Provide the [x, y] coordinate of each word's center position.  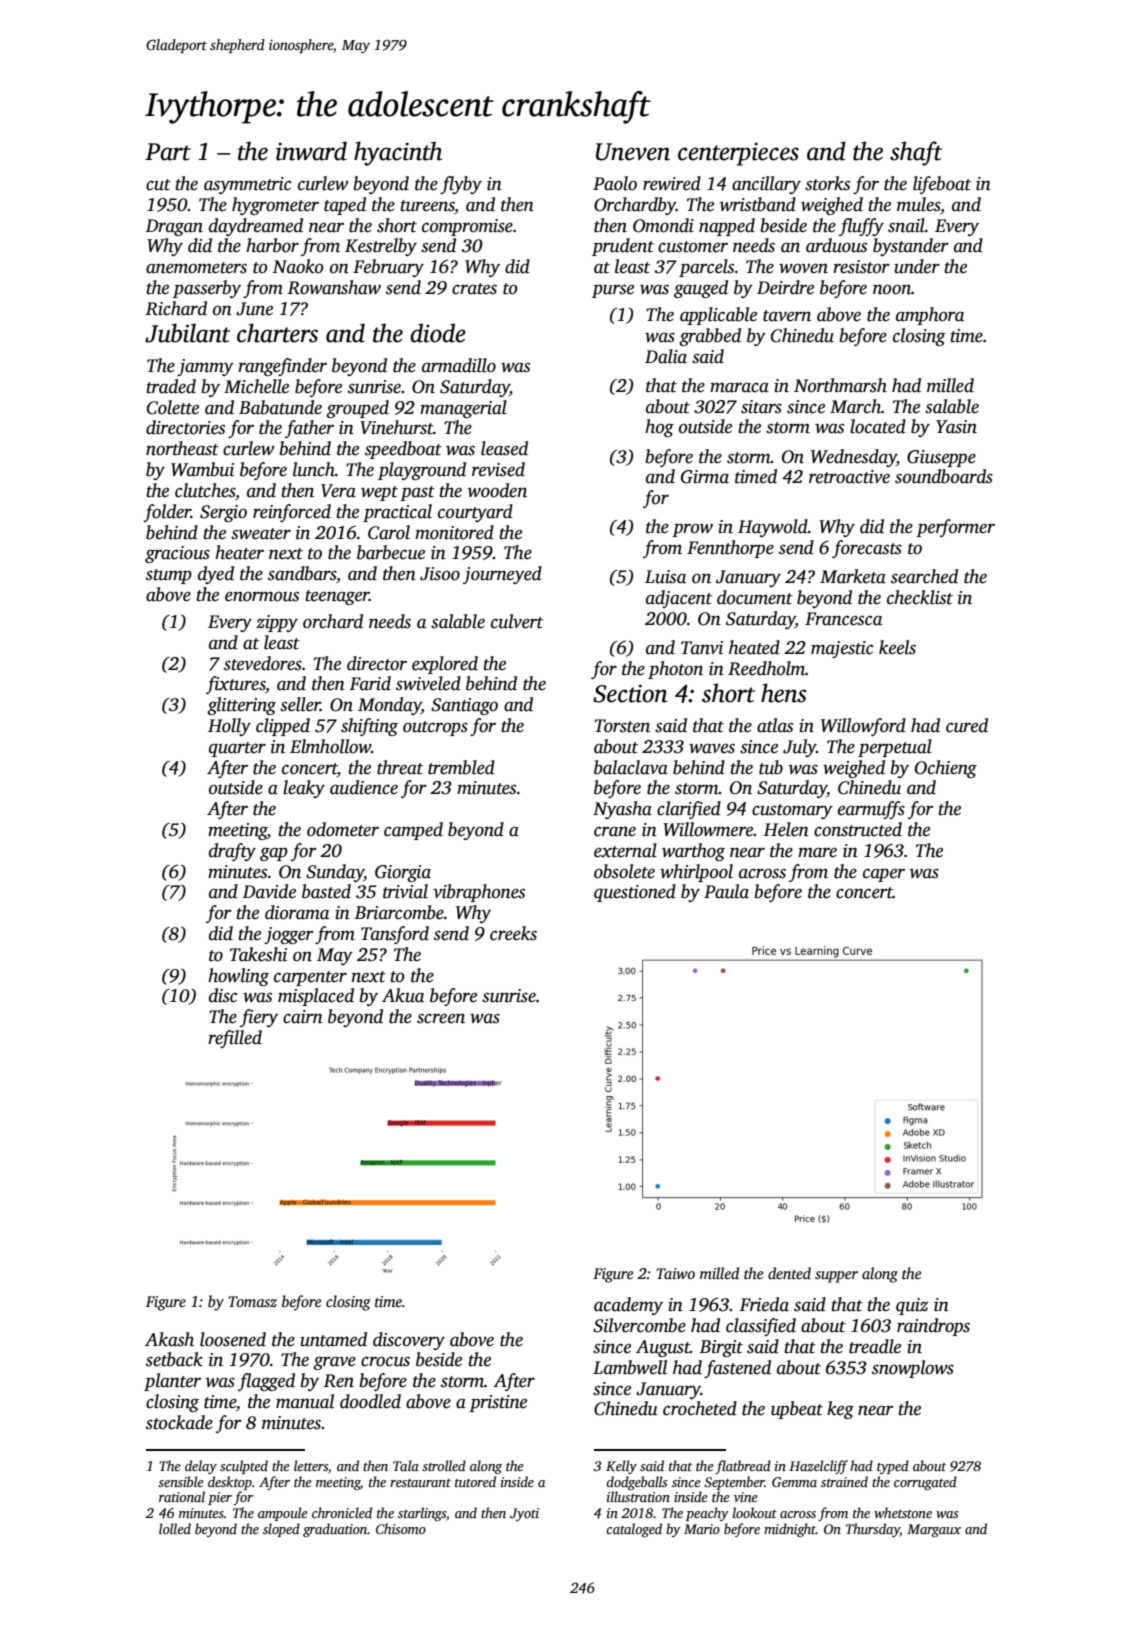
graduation [335, 1530]
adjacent [679, 599]
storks [827, 183]
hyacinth [398, 153]
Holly [229, 727]
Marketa [853, 576]
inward [311, 151]
